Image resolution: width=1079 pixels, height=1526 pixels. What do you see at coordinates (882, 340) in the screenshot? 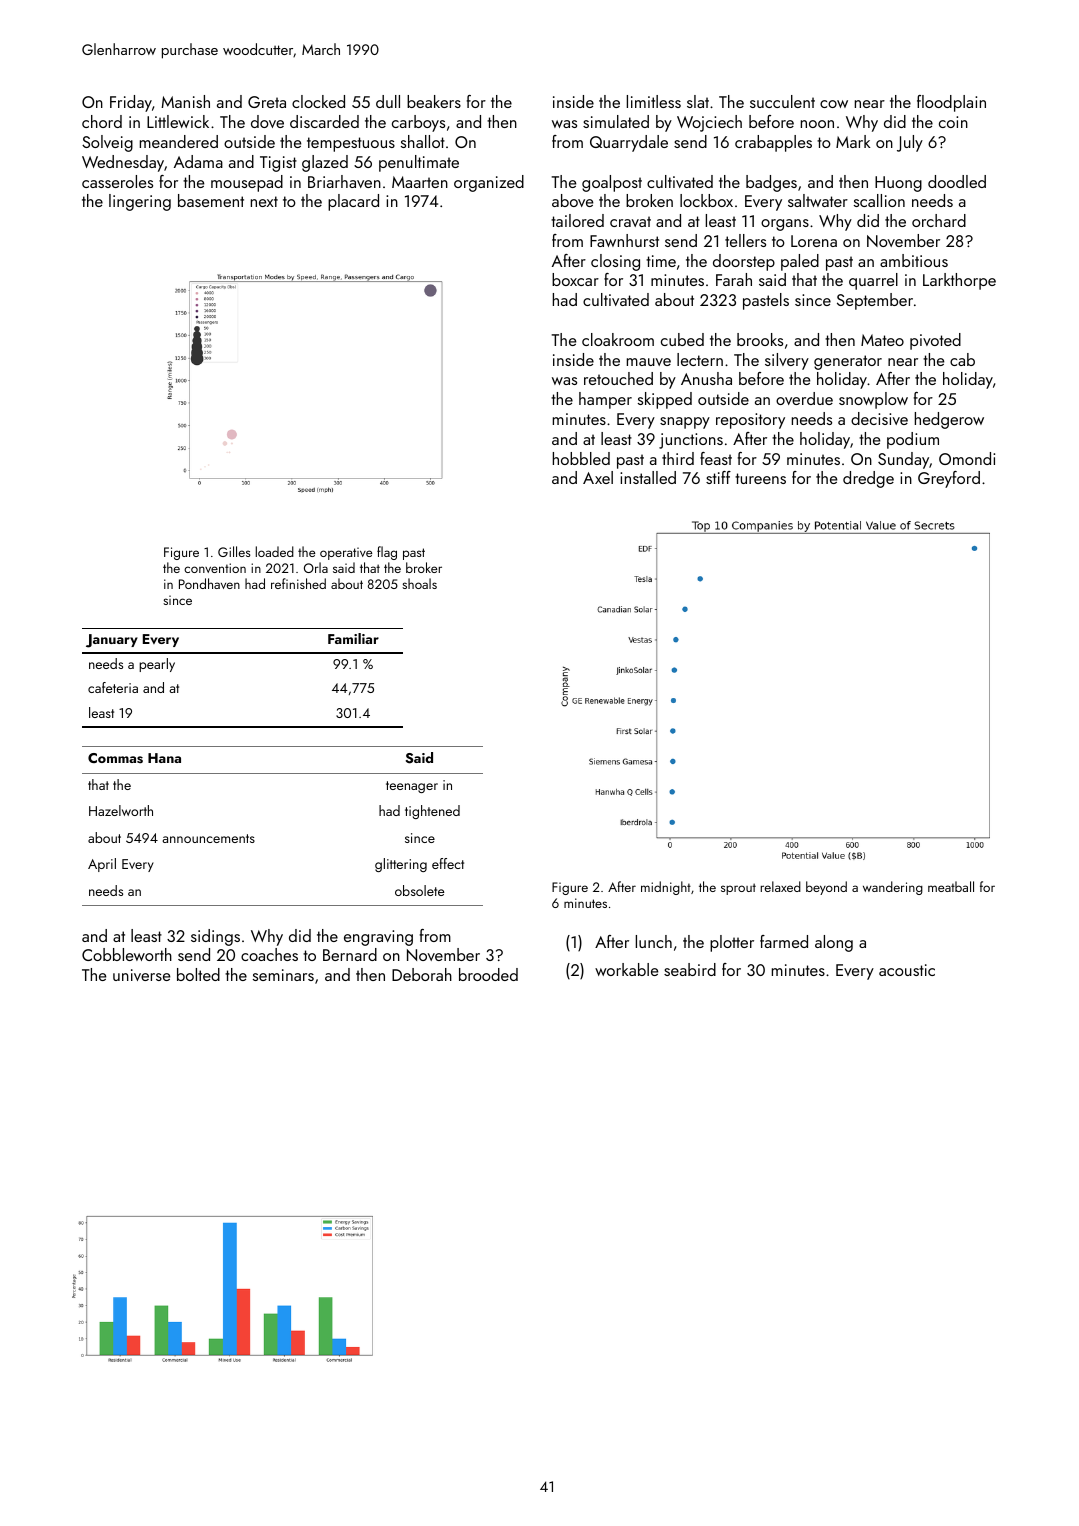
I see `Mateo` at bounding box center [882, 340].
